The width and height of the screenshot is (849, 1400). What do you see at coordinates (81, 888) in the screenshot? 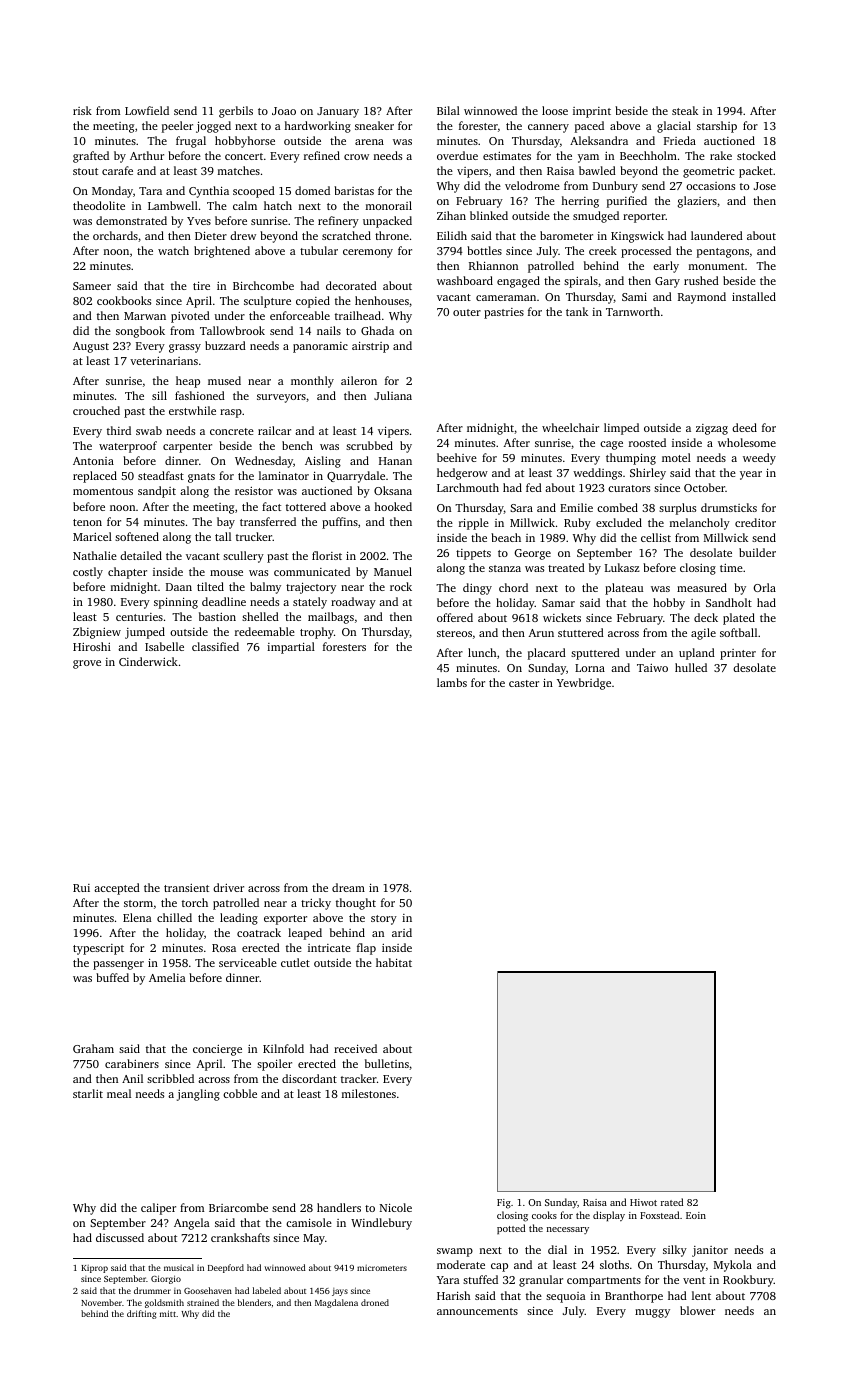
I see `Rui` at bounding box center [81, 888].
